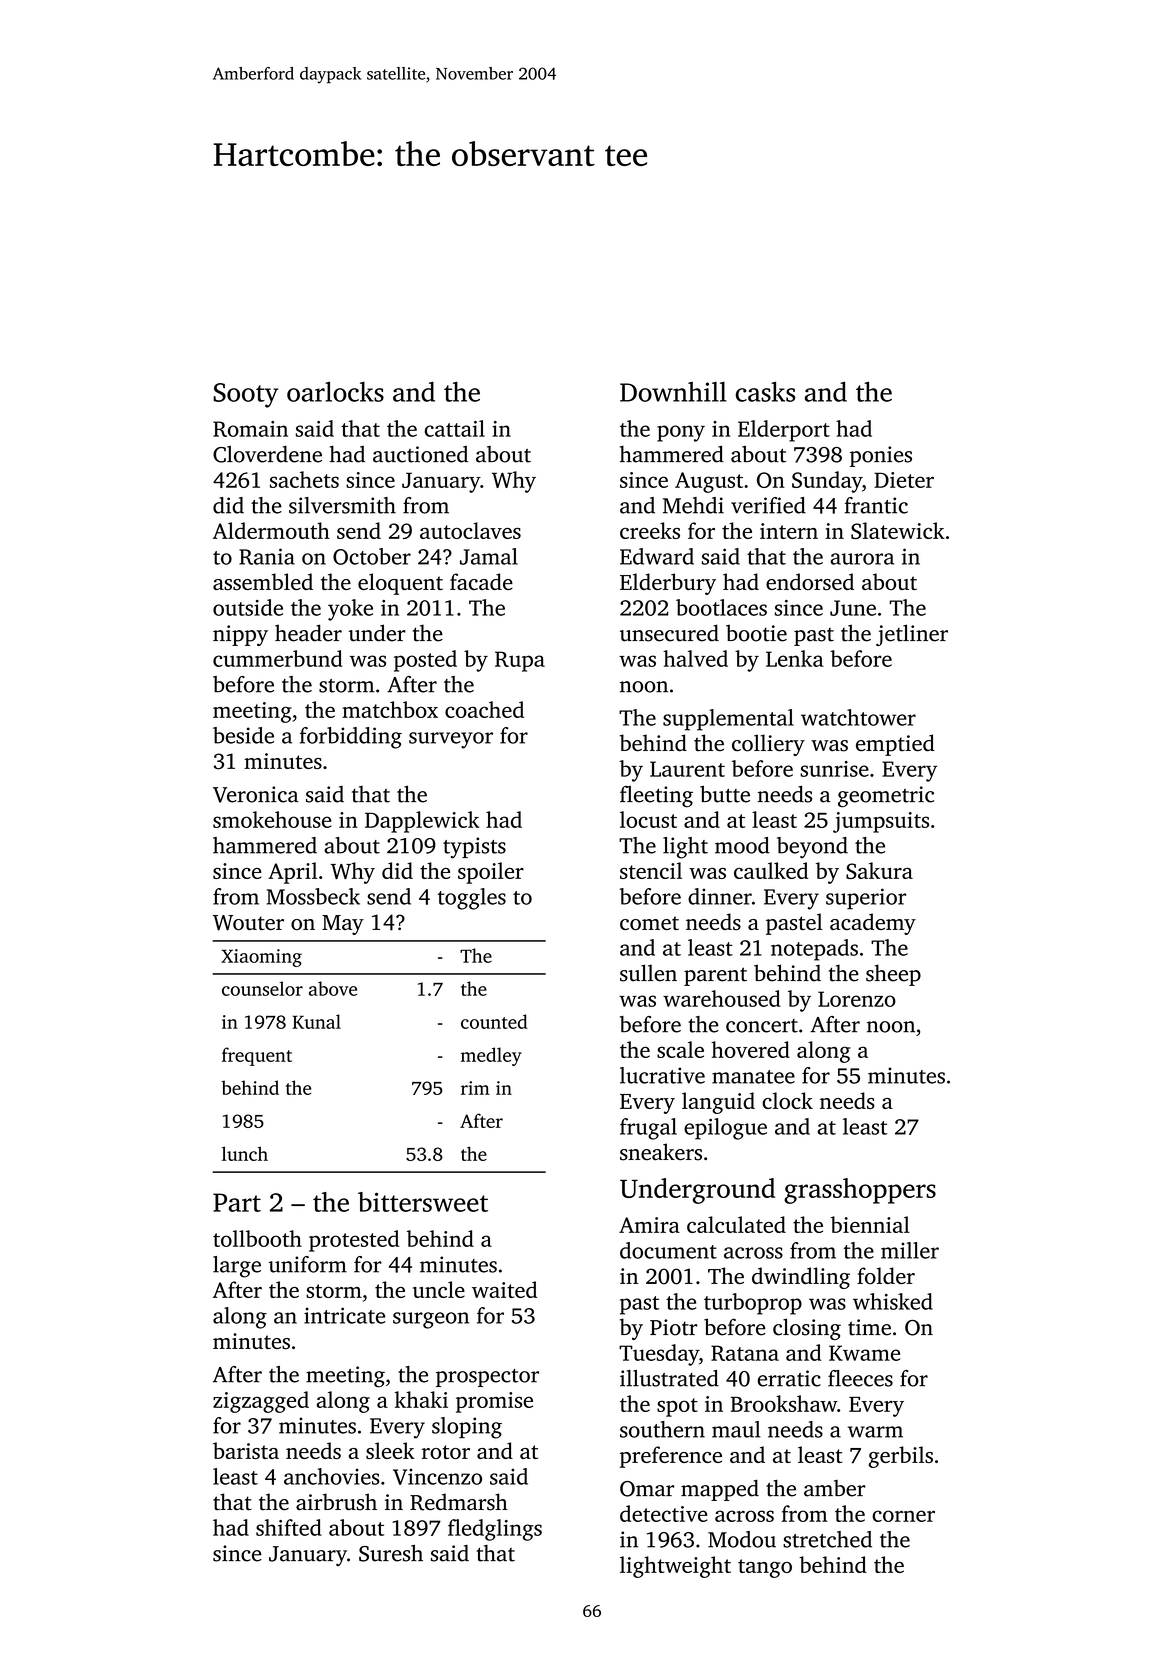 This screenshot has width=1165, height=1654. What do you see at coordinates (904, 480) in the screenshot?
I see `Dieter` at bounding box center [904, 480].
